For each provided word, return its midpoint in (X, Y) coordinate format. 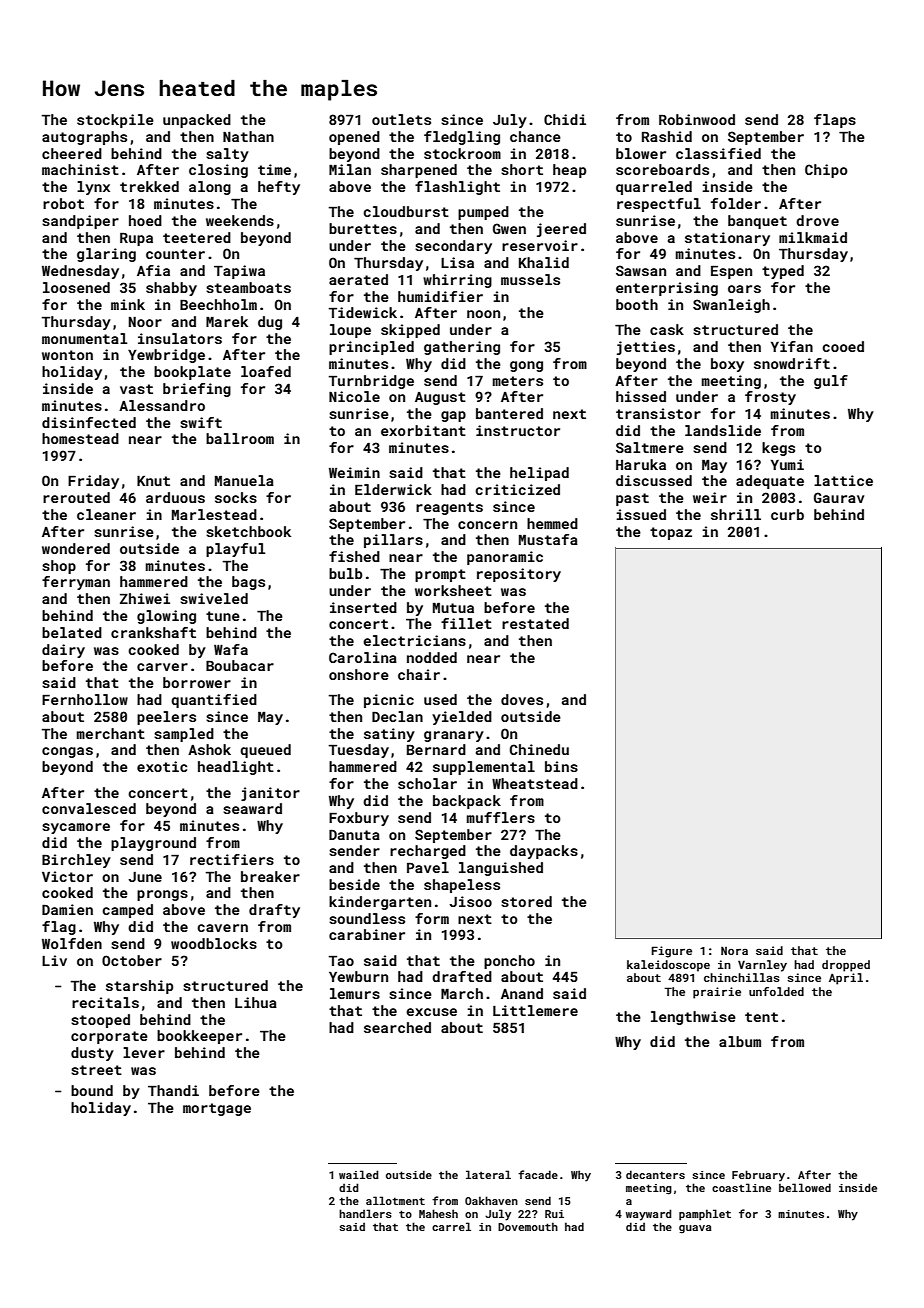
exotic (162, 766)
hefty (279, 188)
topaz (671, 533)
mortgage (217, 1109)
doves (522, 699)
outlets (401, 119)
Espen (731, 272)
